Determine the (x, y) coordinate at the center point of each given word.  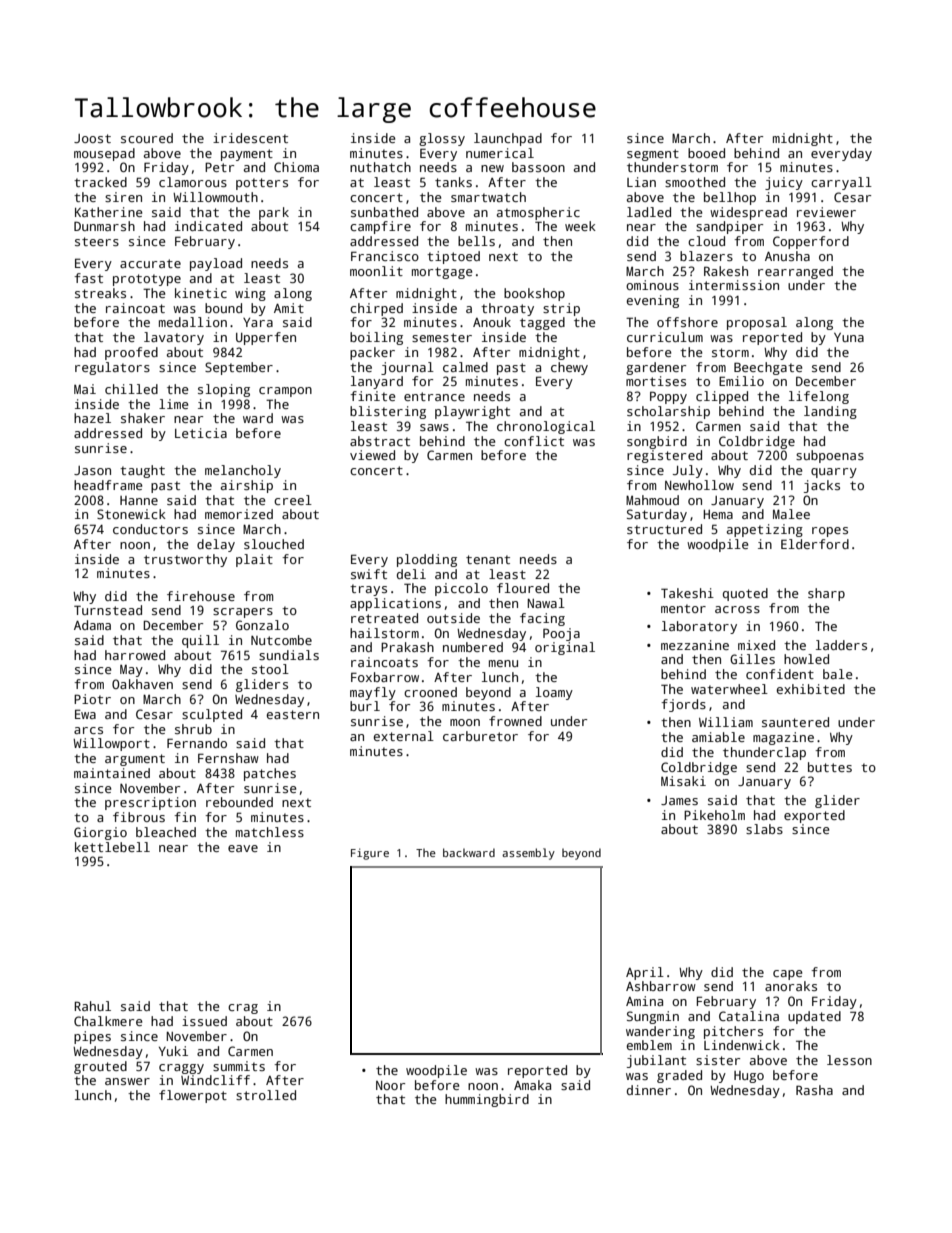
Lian (641, 182)
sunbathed (384, 212)
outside (453, 618)
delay (216, 545)
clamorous (193, 182)
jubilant (656, 1061)
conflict (534, 441)
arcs (88, 730)
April (645, 973)
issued (204, 1021)
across (737, 609)
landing (830, 412)
